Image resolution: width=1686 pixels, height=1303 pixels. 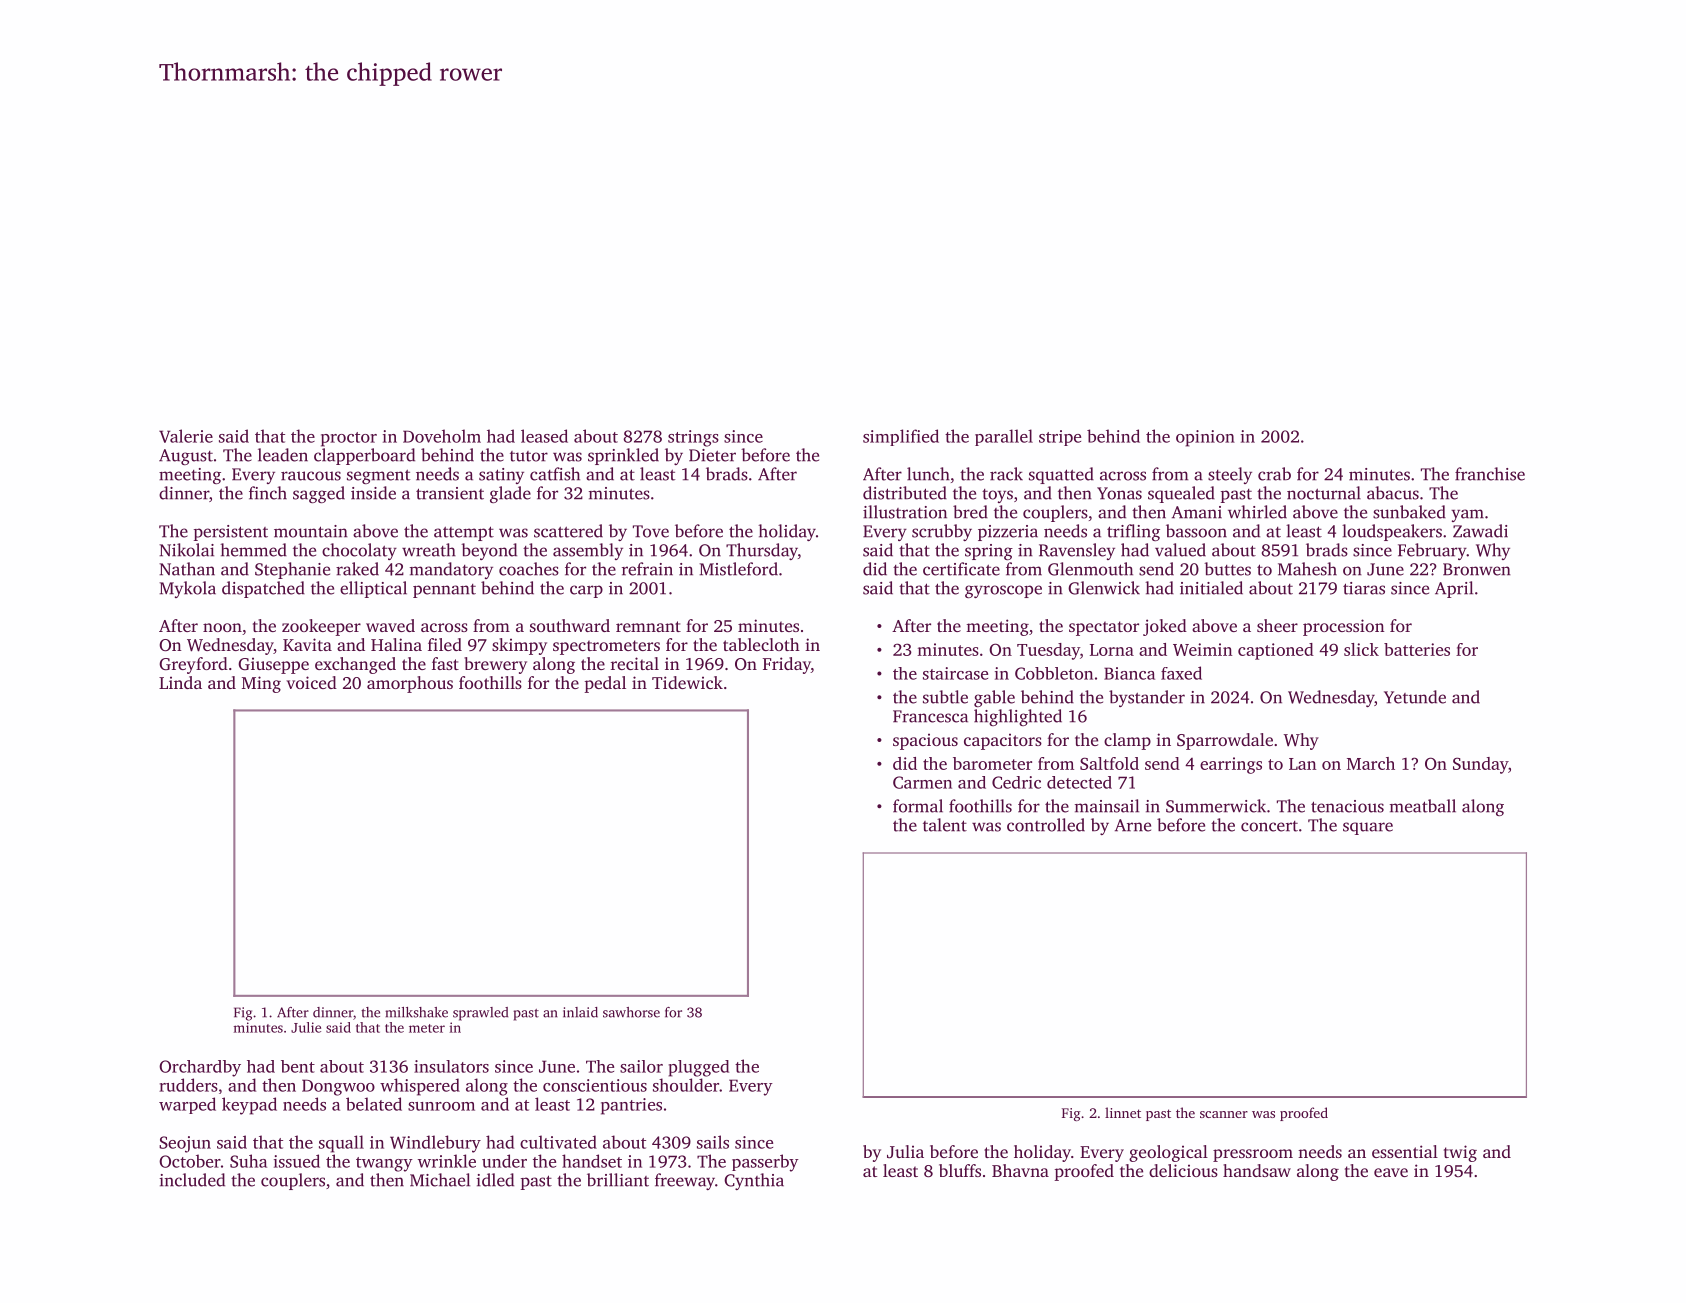 I want to click on parallel, so click(x=1004, y=437).
